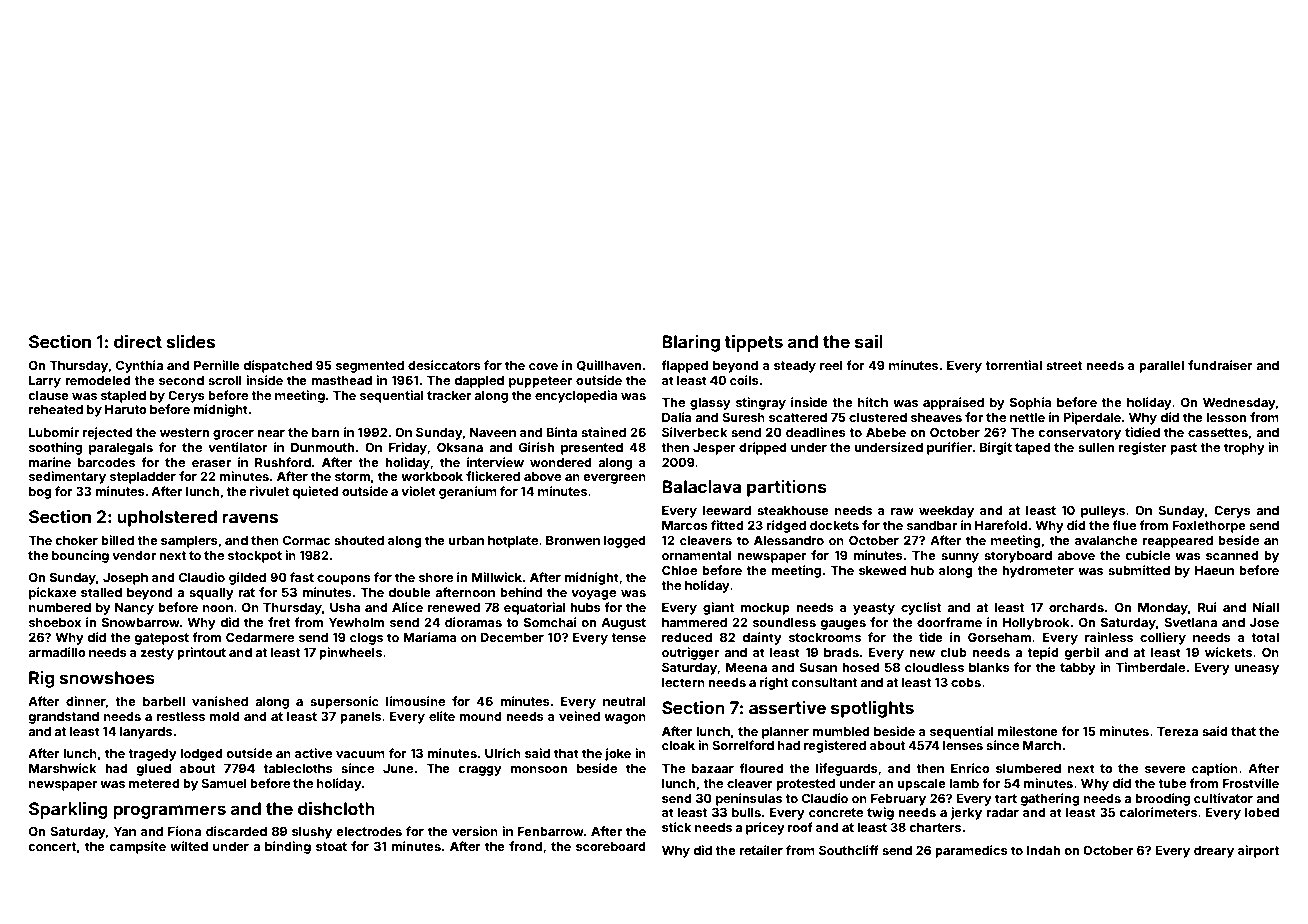  I want to click on pickaxe, so click(52, 593).
